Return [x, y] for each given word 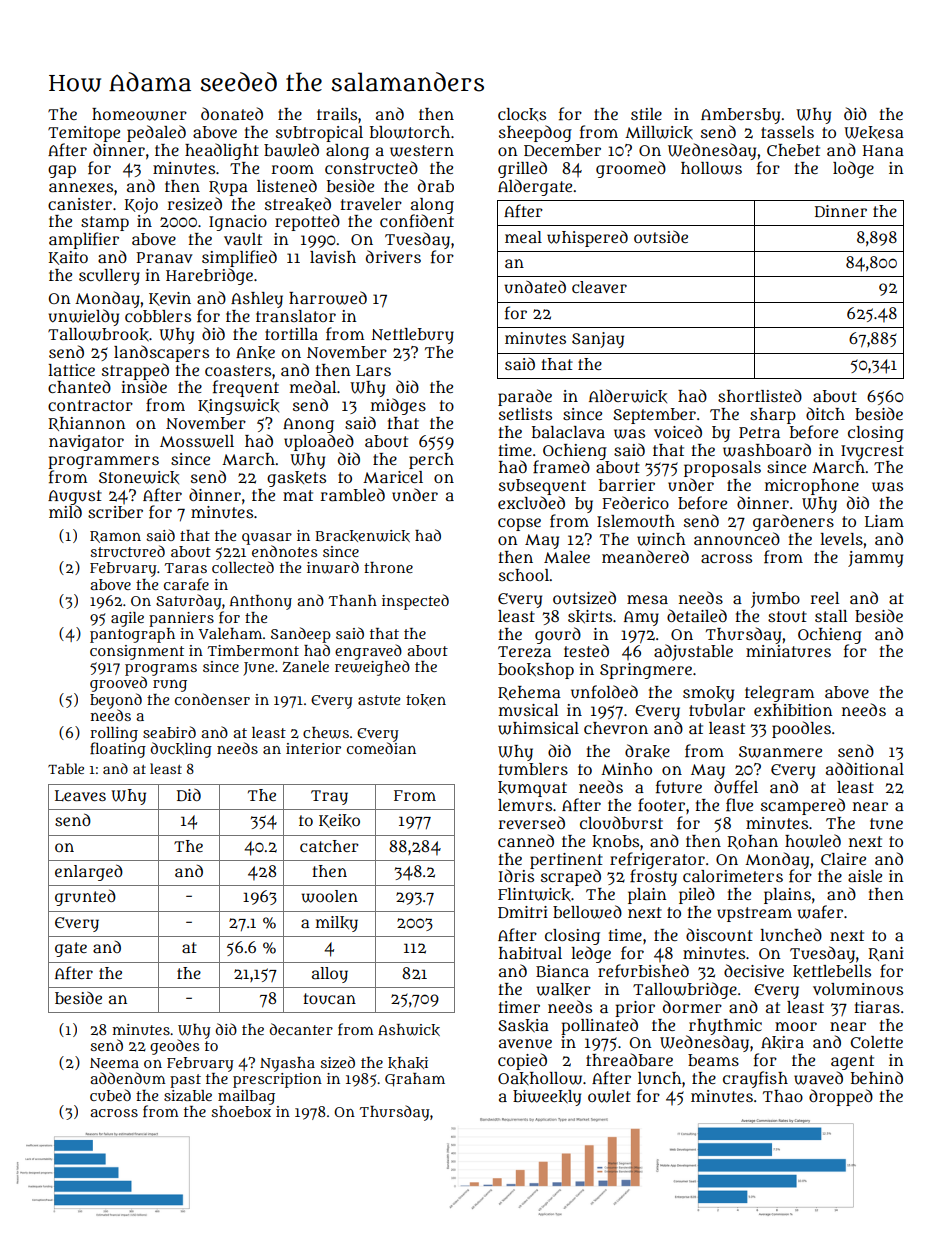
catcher [329, 846]
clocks [522, 114]
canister [80, 204]
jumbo [775, 600]
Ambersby [740, 116]
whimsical [538, 728]
